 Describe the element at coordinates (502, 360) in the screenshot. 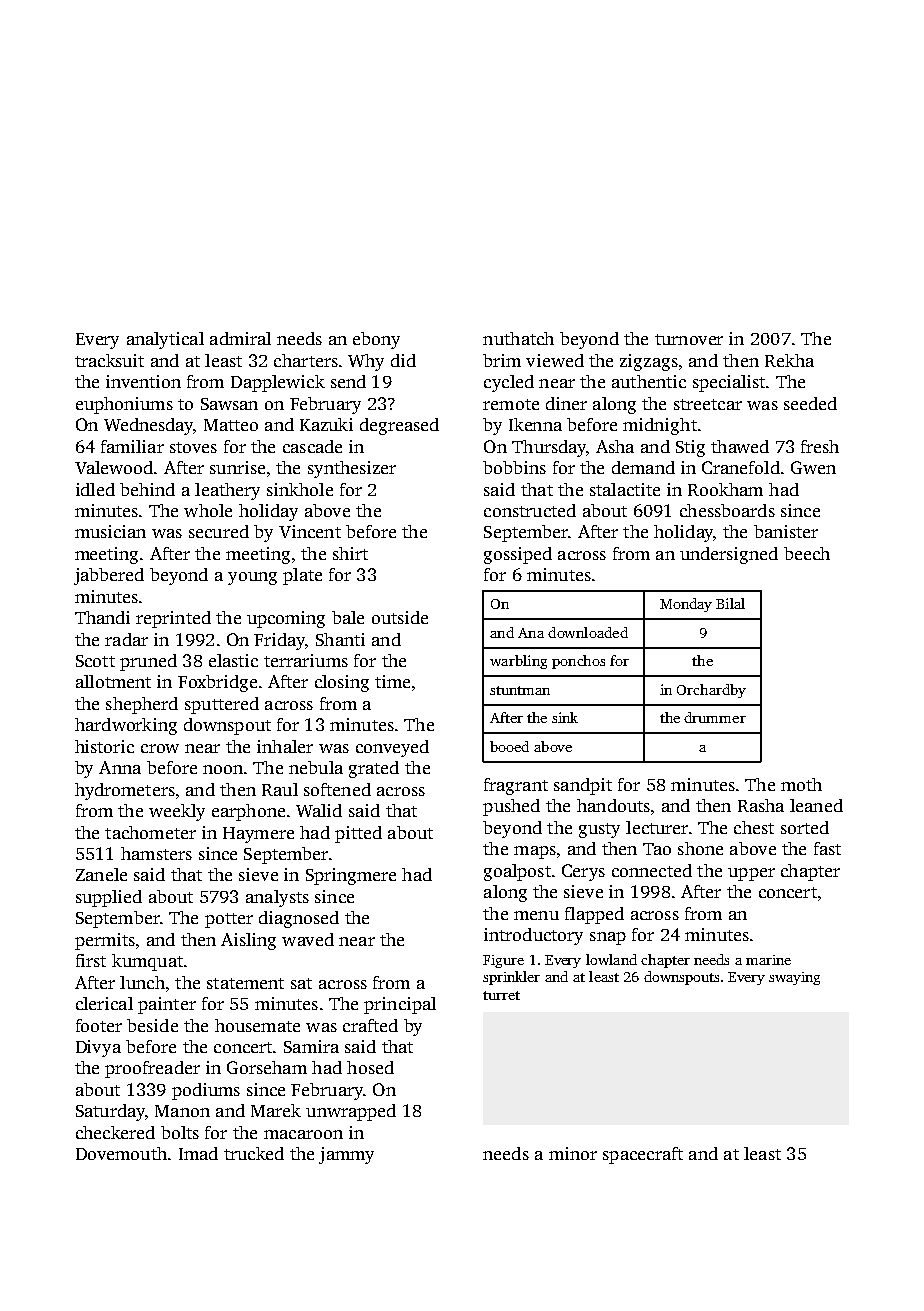

I see `brim` at that location.
